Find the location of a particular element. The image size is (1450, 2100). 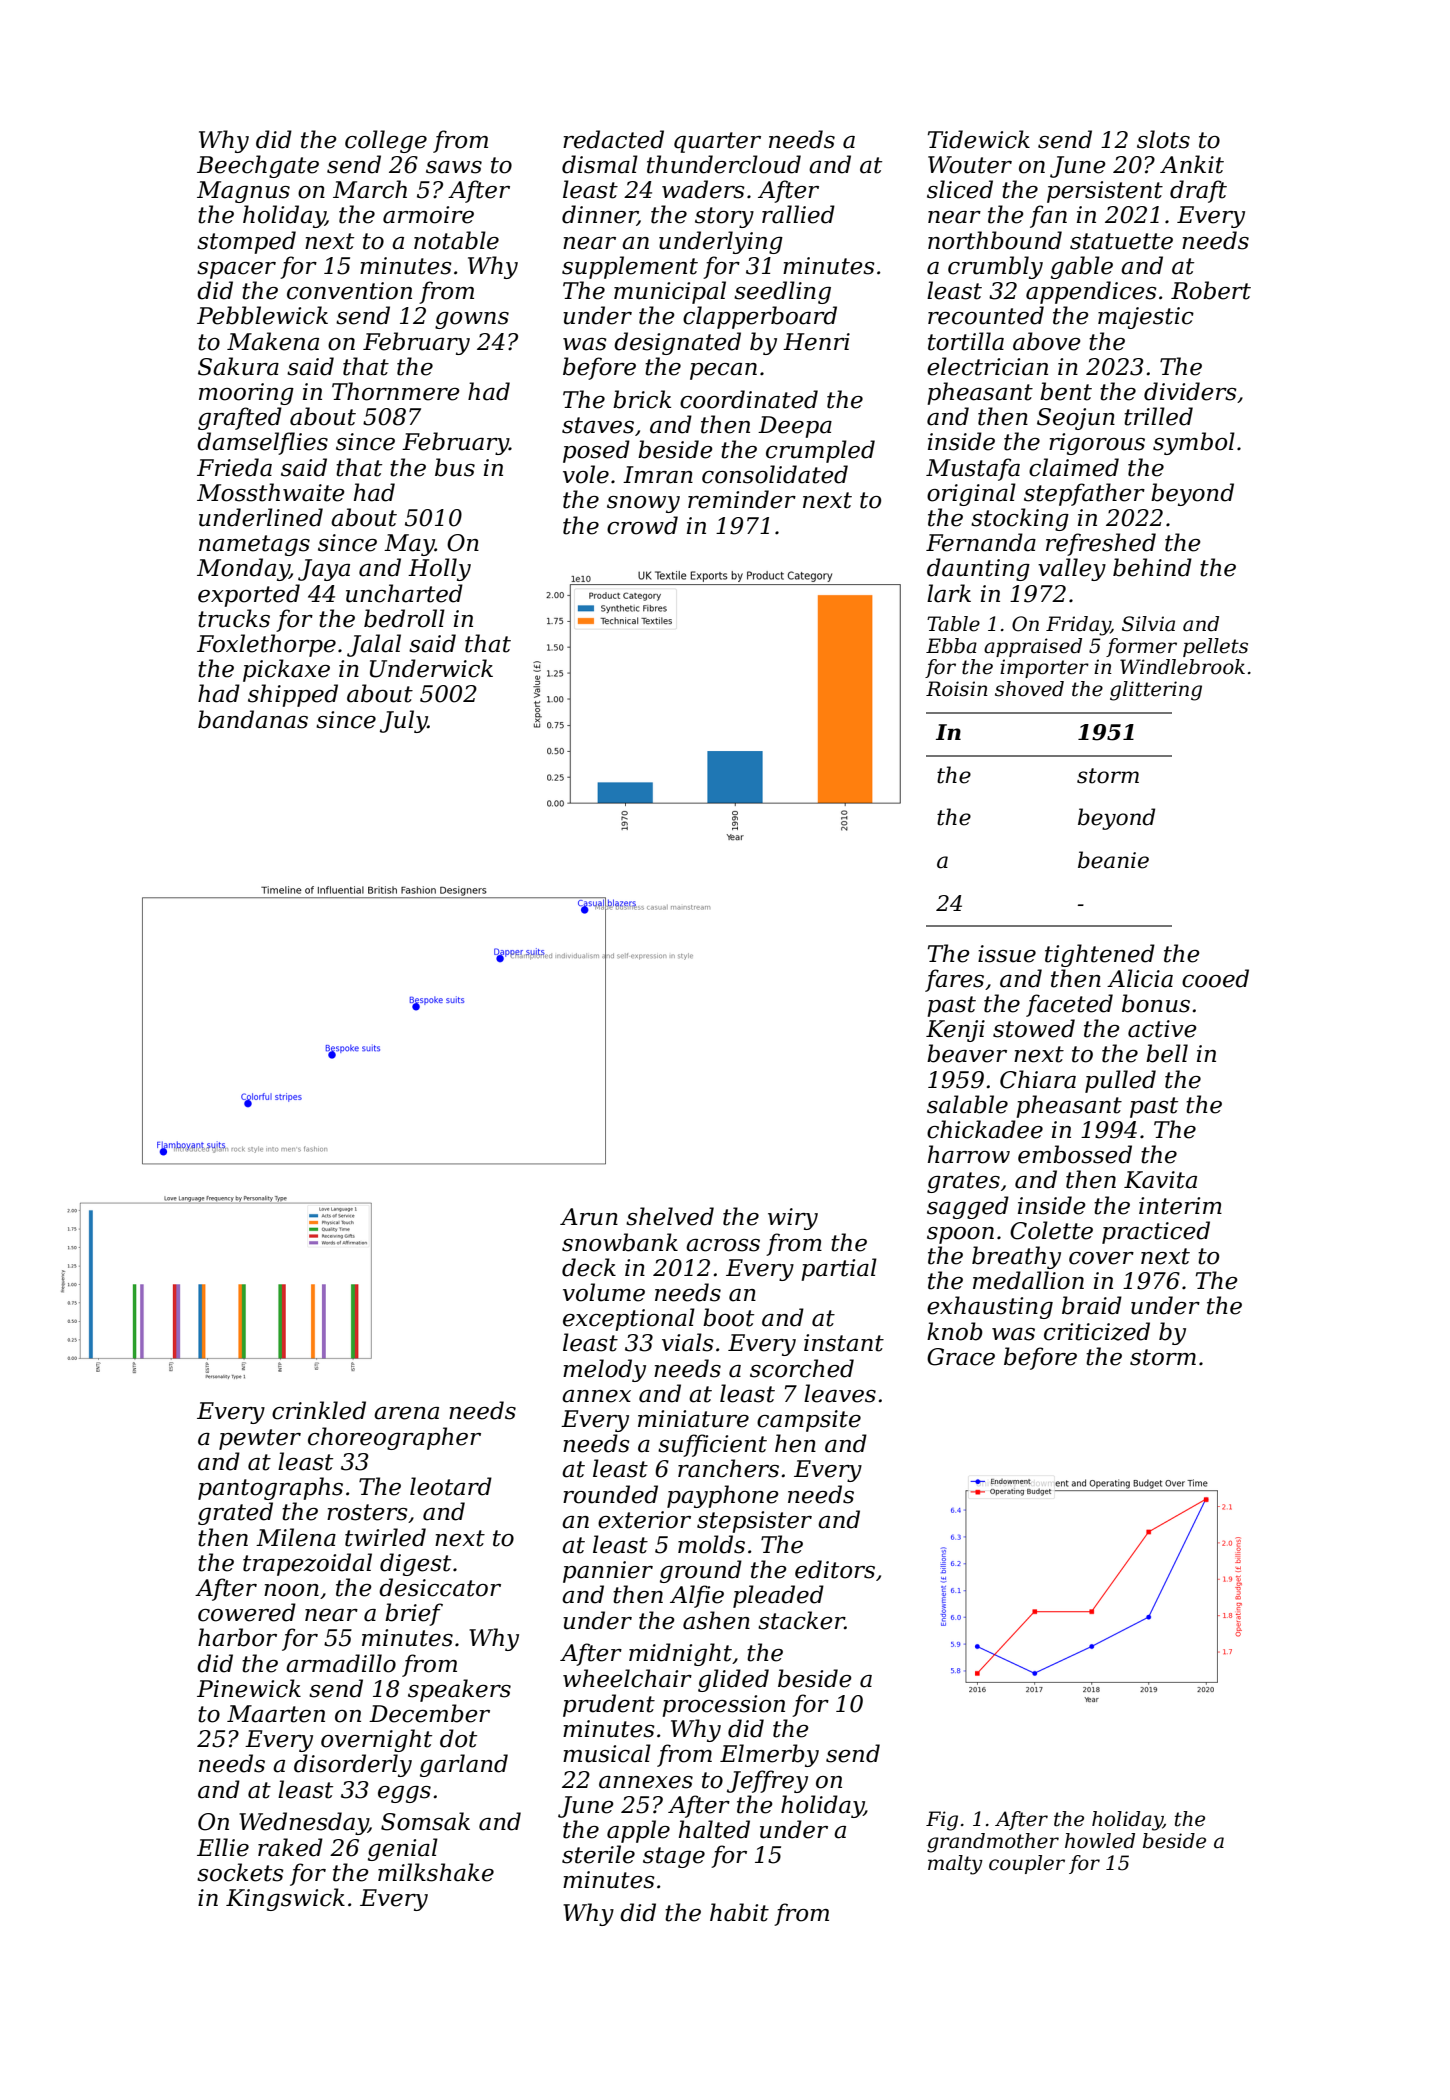

slots is located at coordinates (1163, 139).
